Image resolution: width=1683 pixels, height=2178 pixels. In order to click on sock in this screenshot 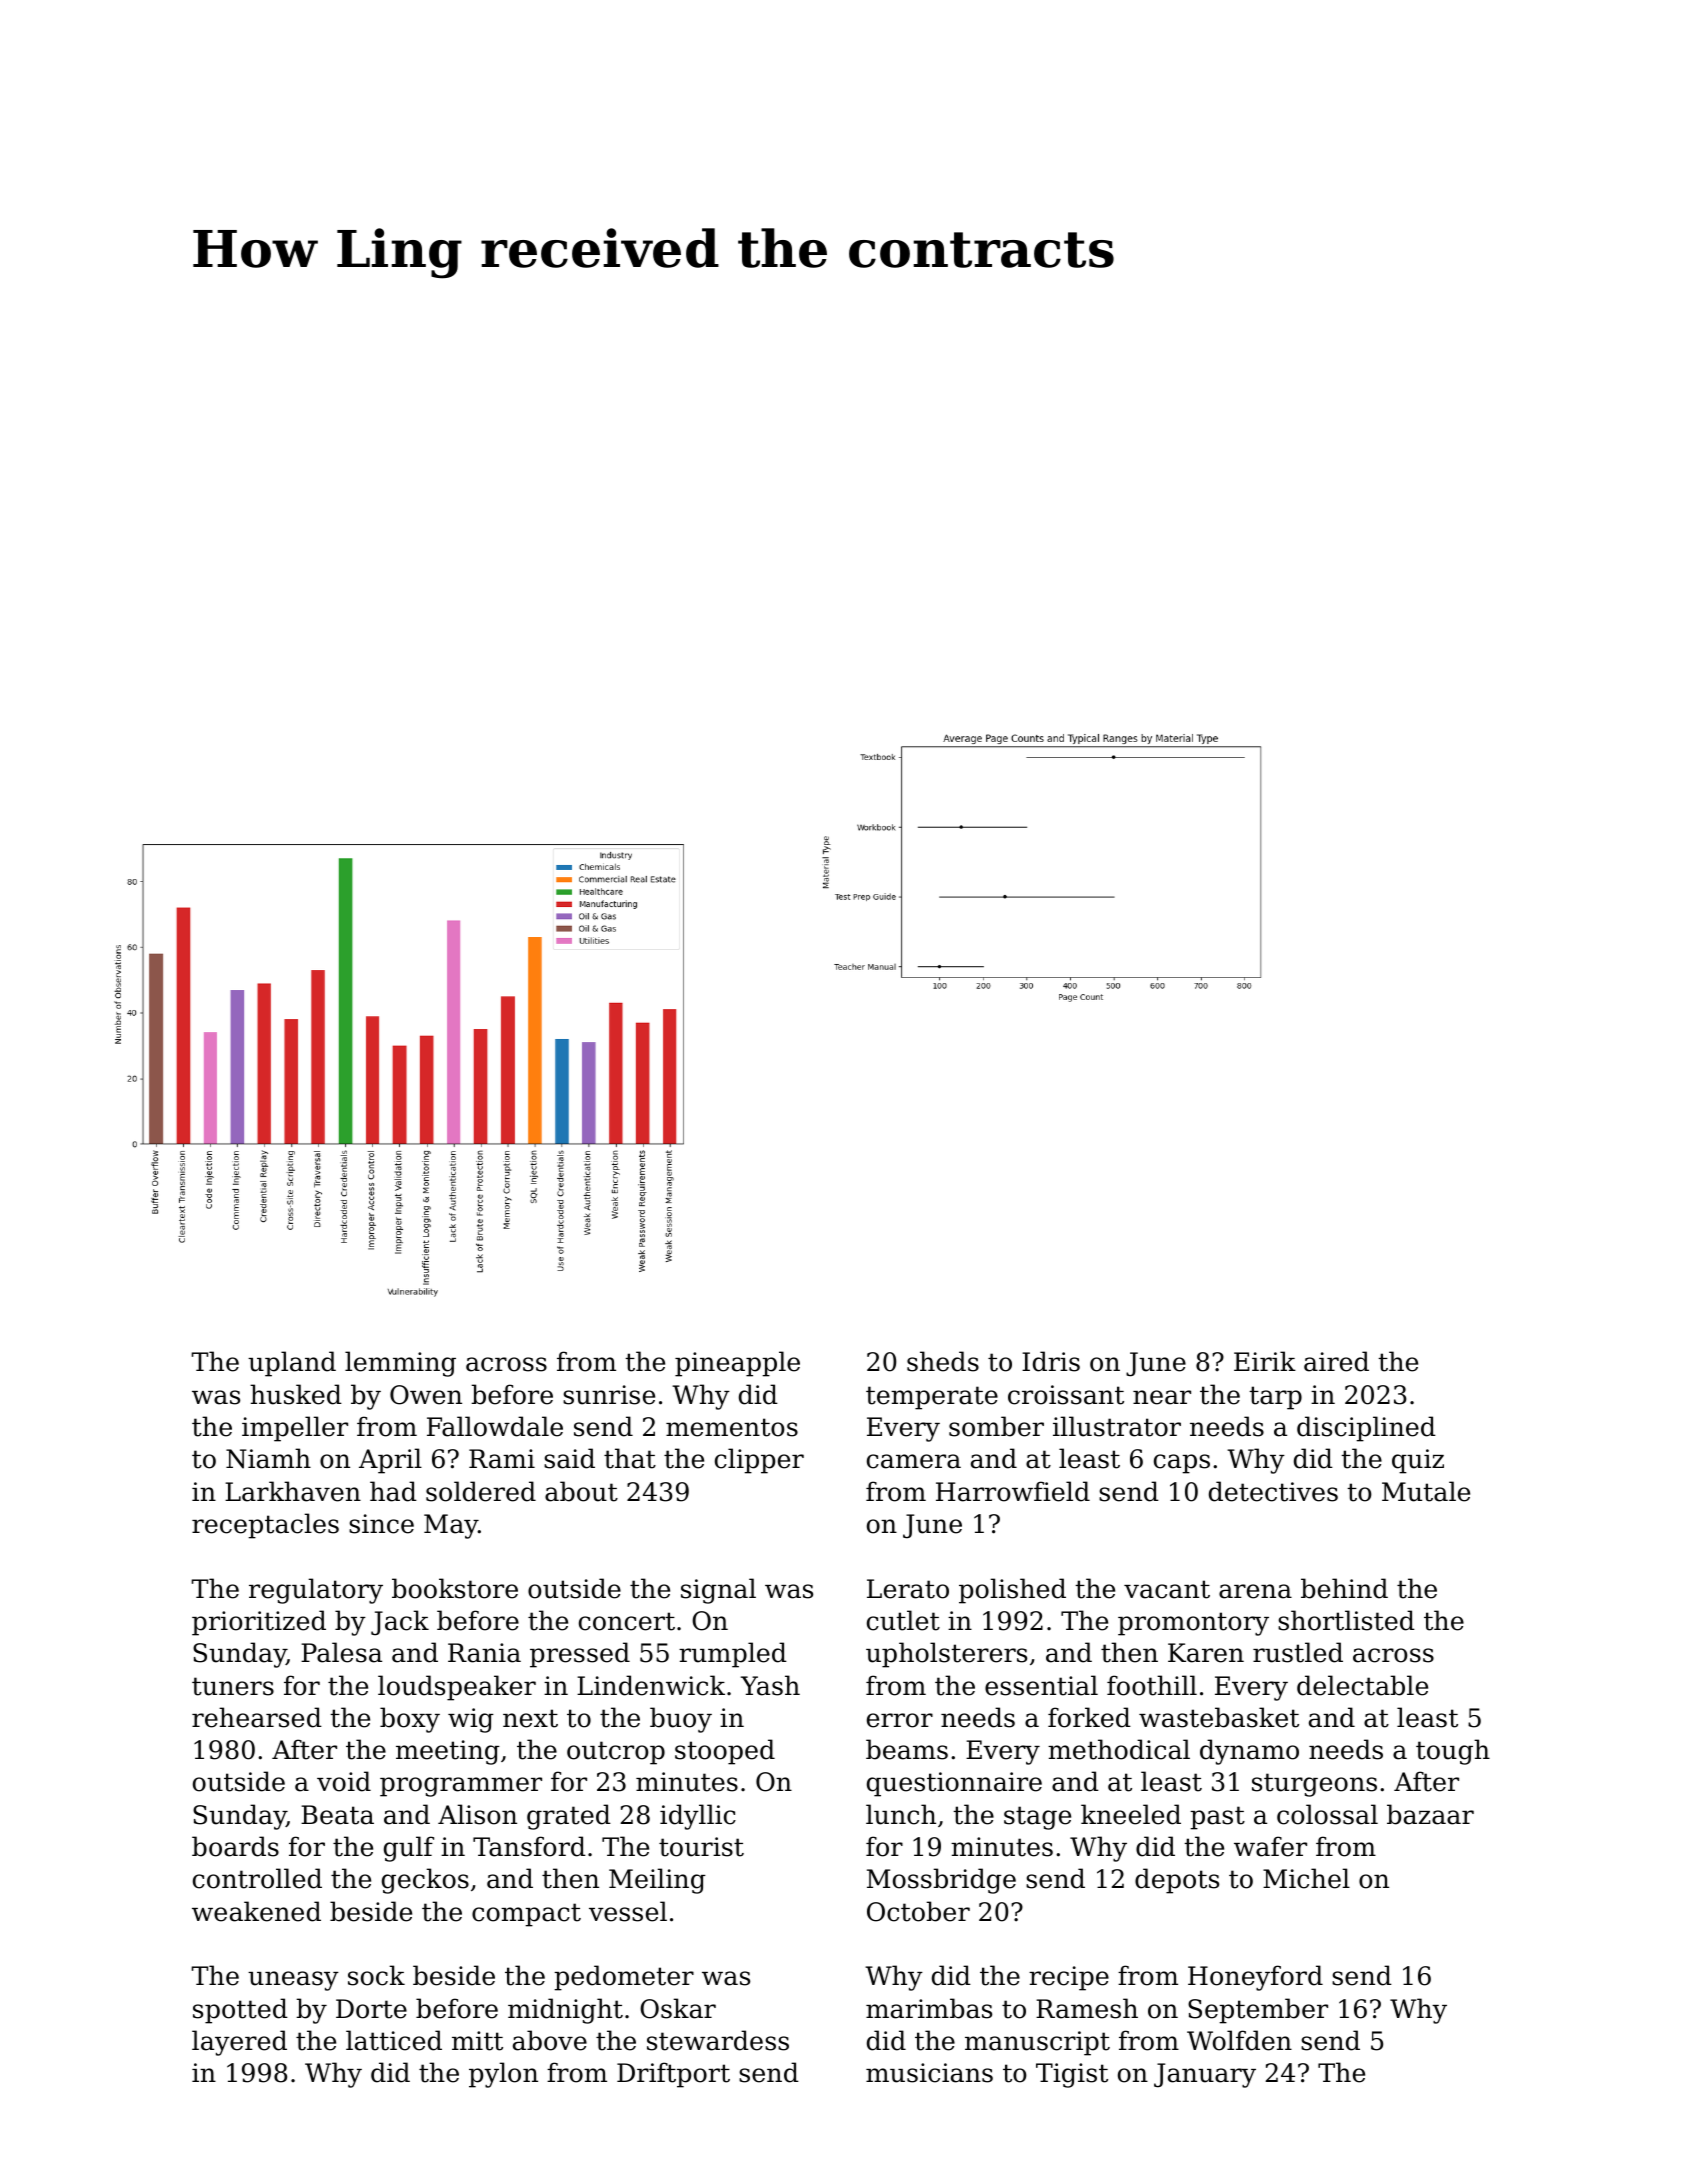, I will do `click(376, 1975)`.
